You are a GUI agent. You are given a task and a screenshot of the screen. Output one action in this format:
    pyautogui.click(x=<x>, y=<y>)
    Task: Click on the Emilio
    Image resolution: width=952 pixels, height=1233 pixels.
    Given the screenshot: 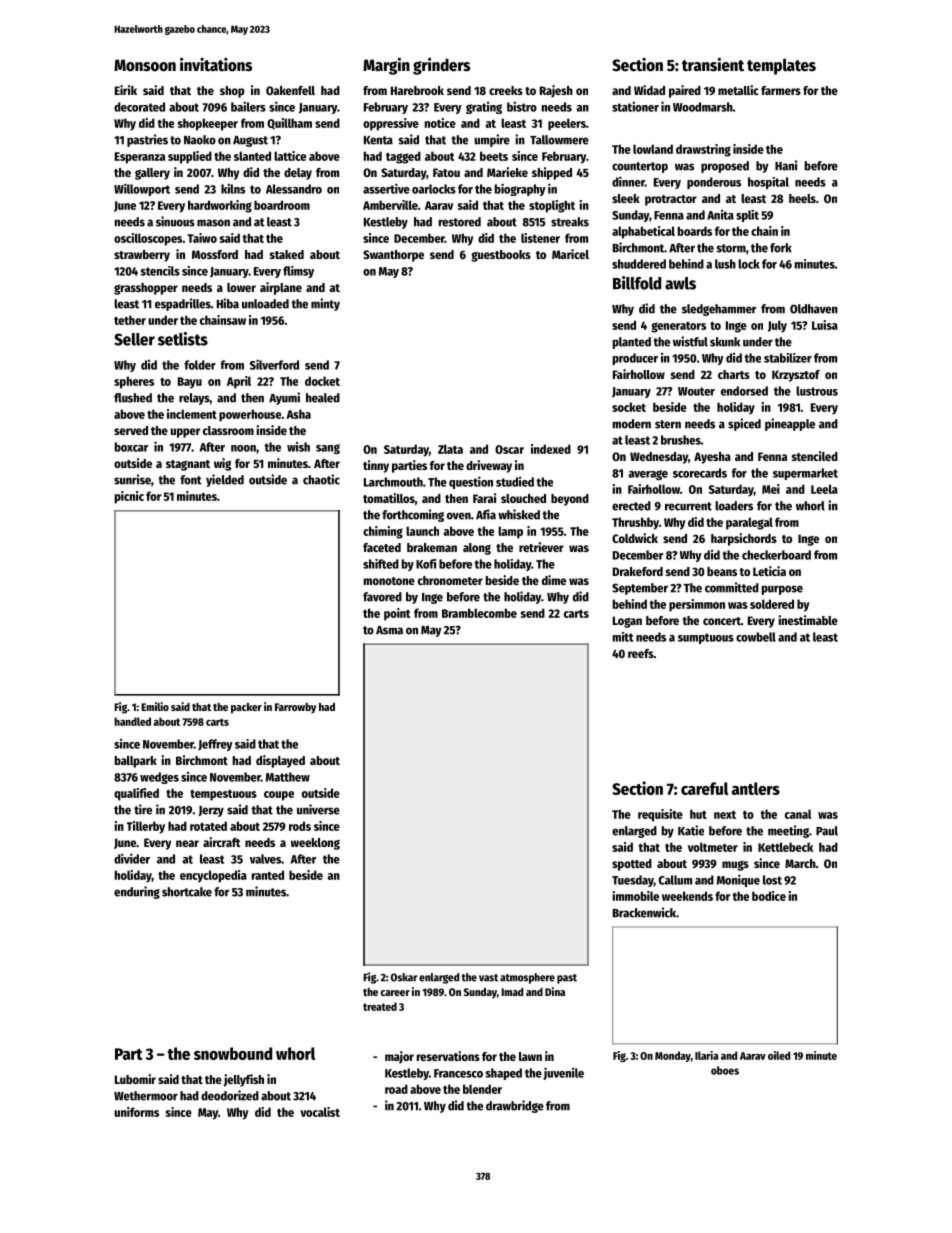 What is the action you would take?
    pyautogui.click(x=155, y=706)
